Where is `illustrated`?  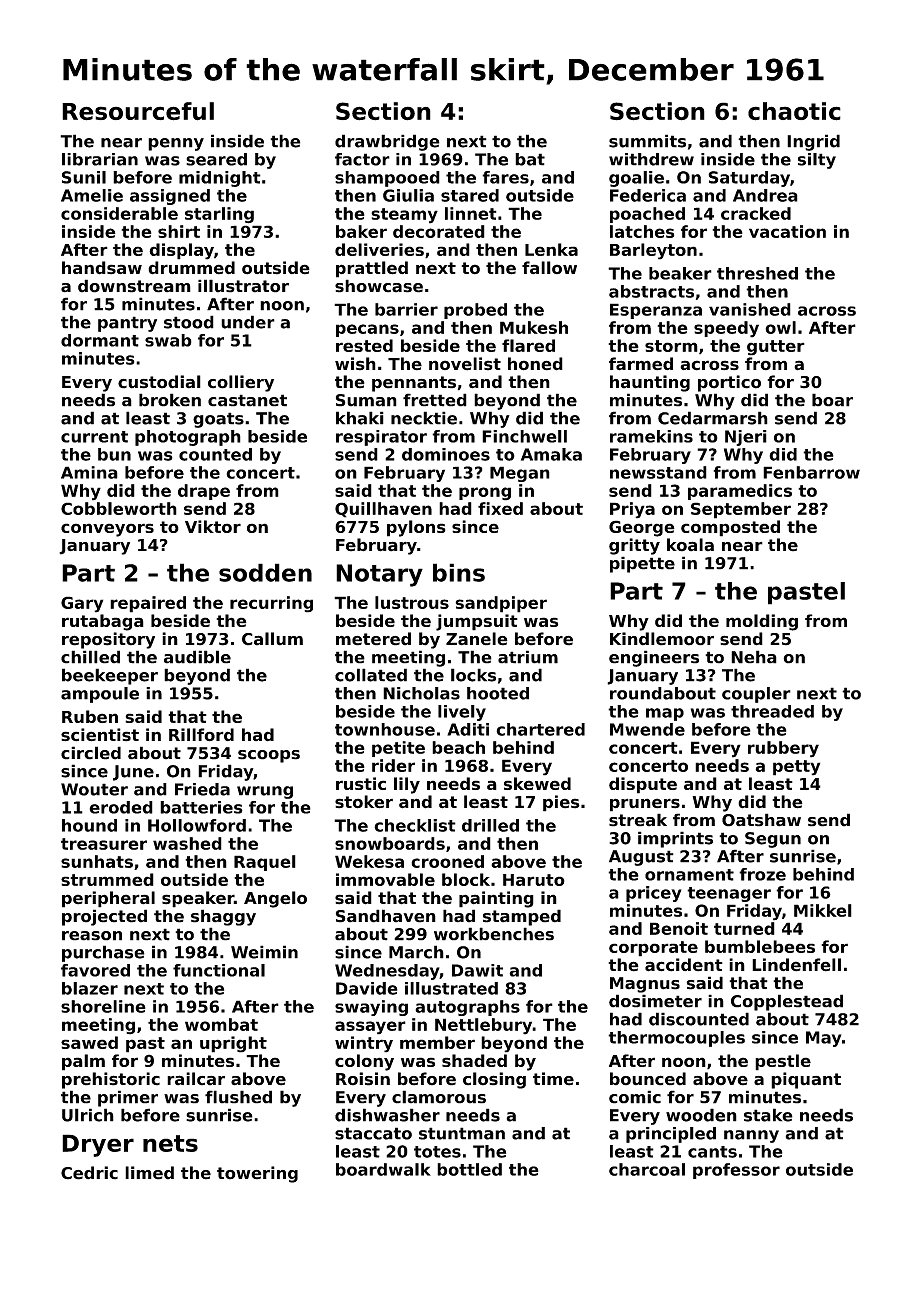
illustrated is located at coordinates (451, 988).
